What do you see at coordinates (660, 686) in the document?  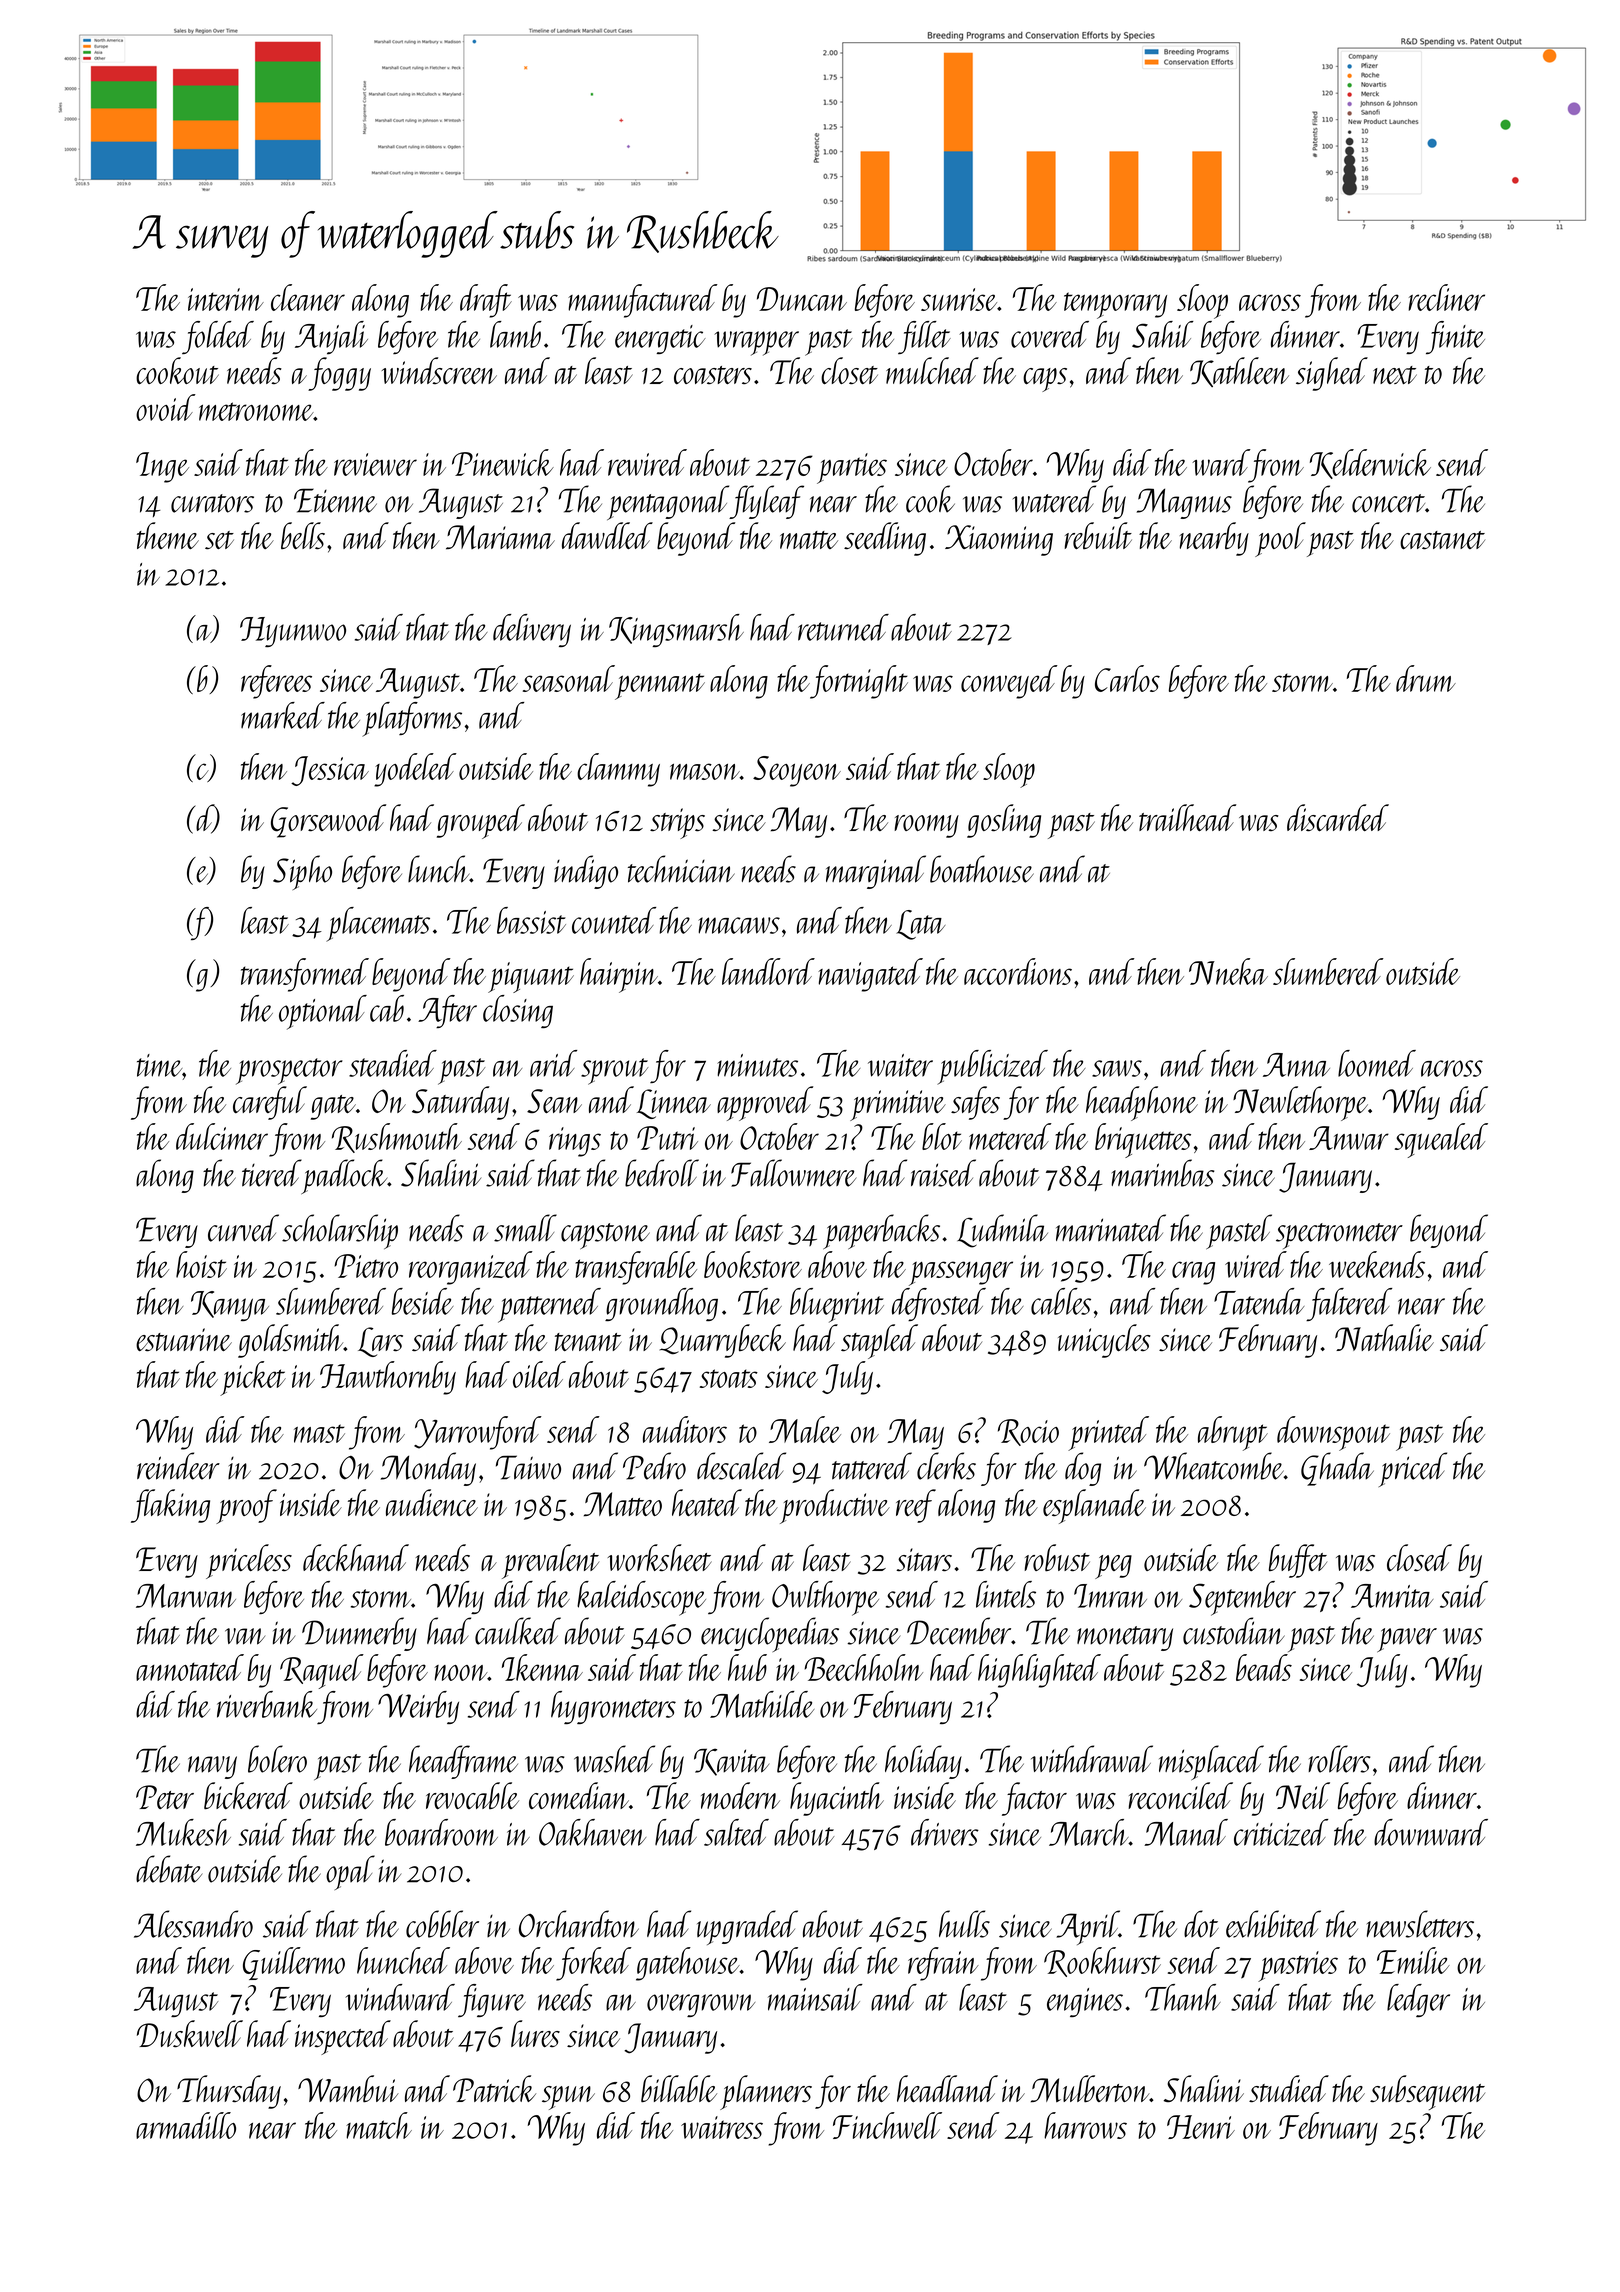 I see `pennant` at bounding box center [660, 686].
